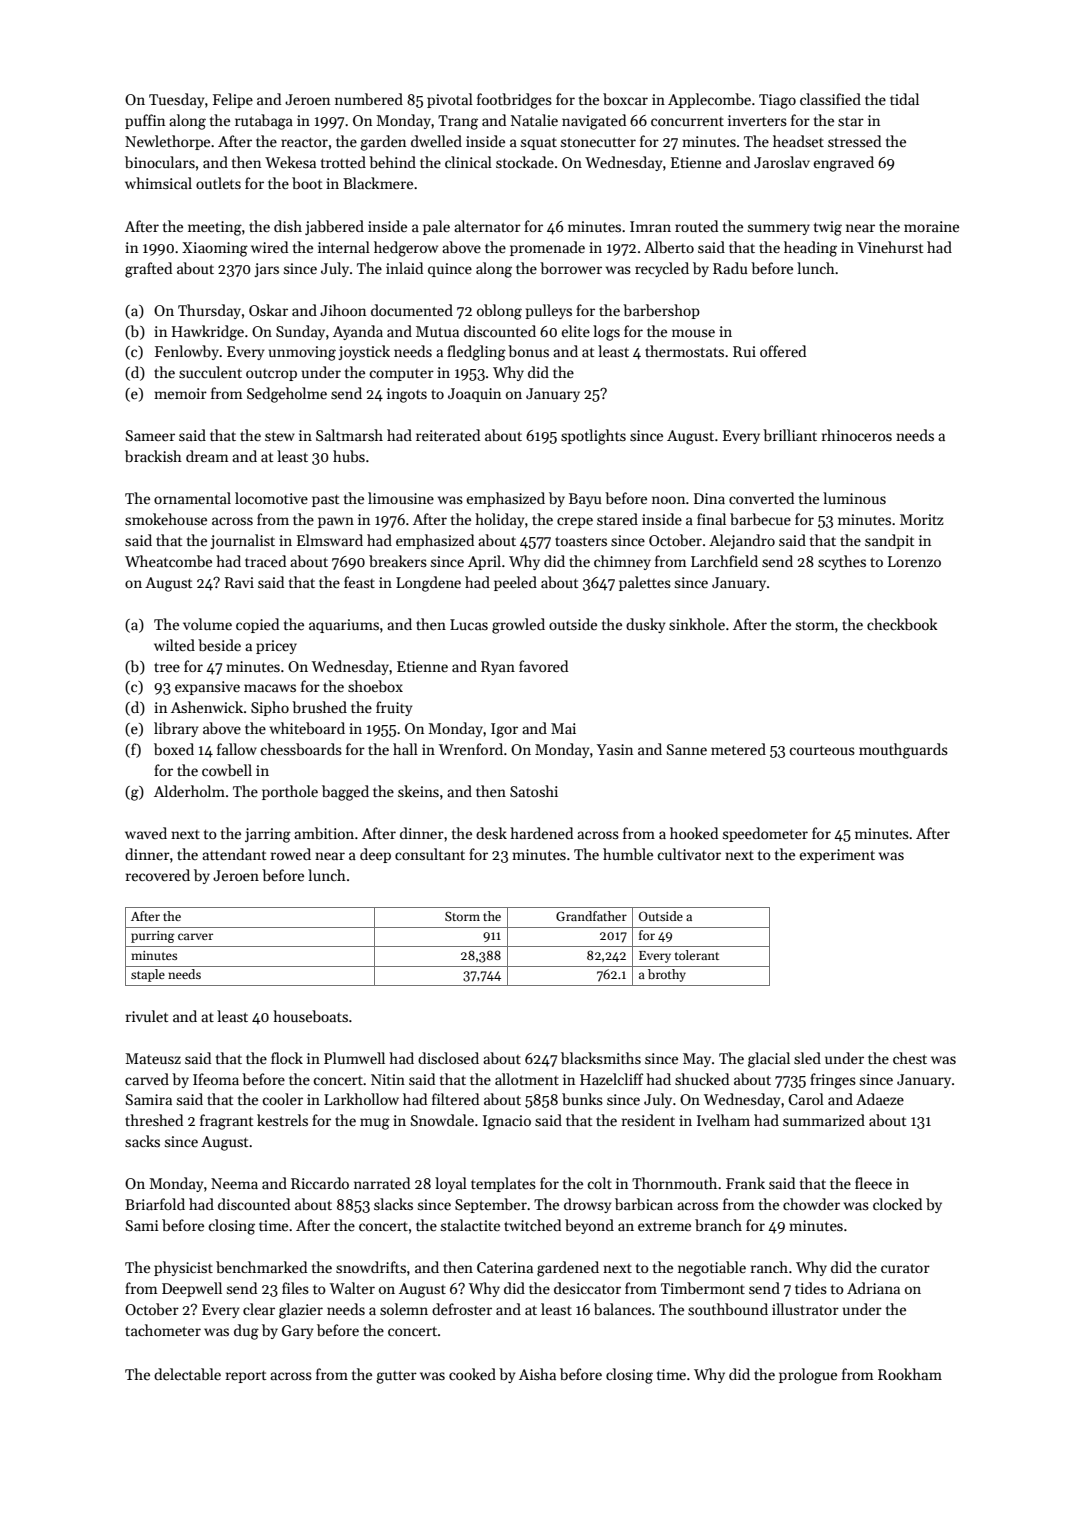 The width and height of the screenshot is (1087, 1537). Describe the element at coordinates (811, 1204) in the screenshot. I see `chowder` at that location.
